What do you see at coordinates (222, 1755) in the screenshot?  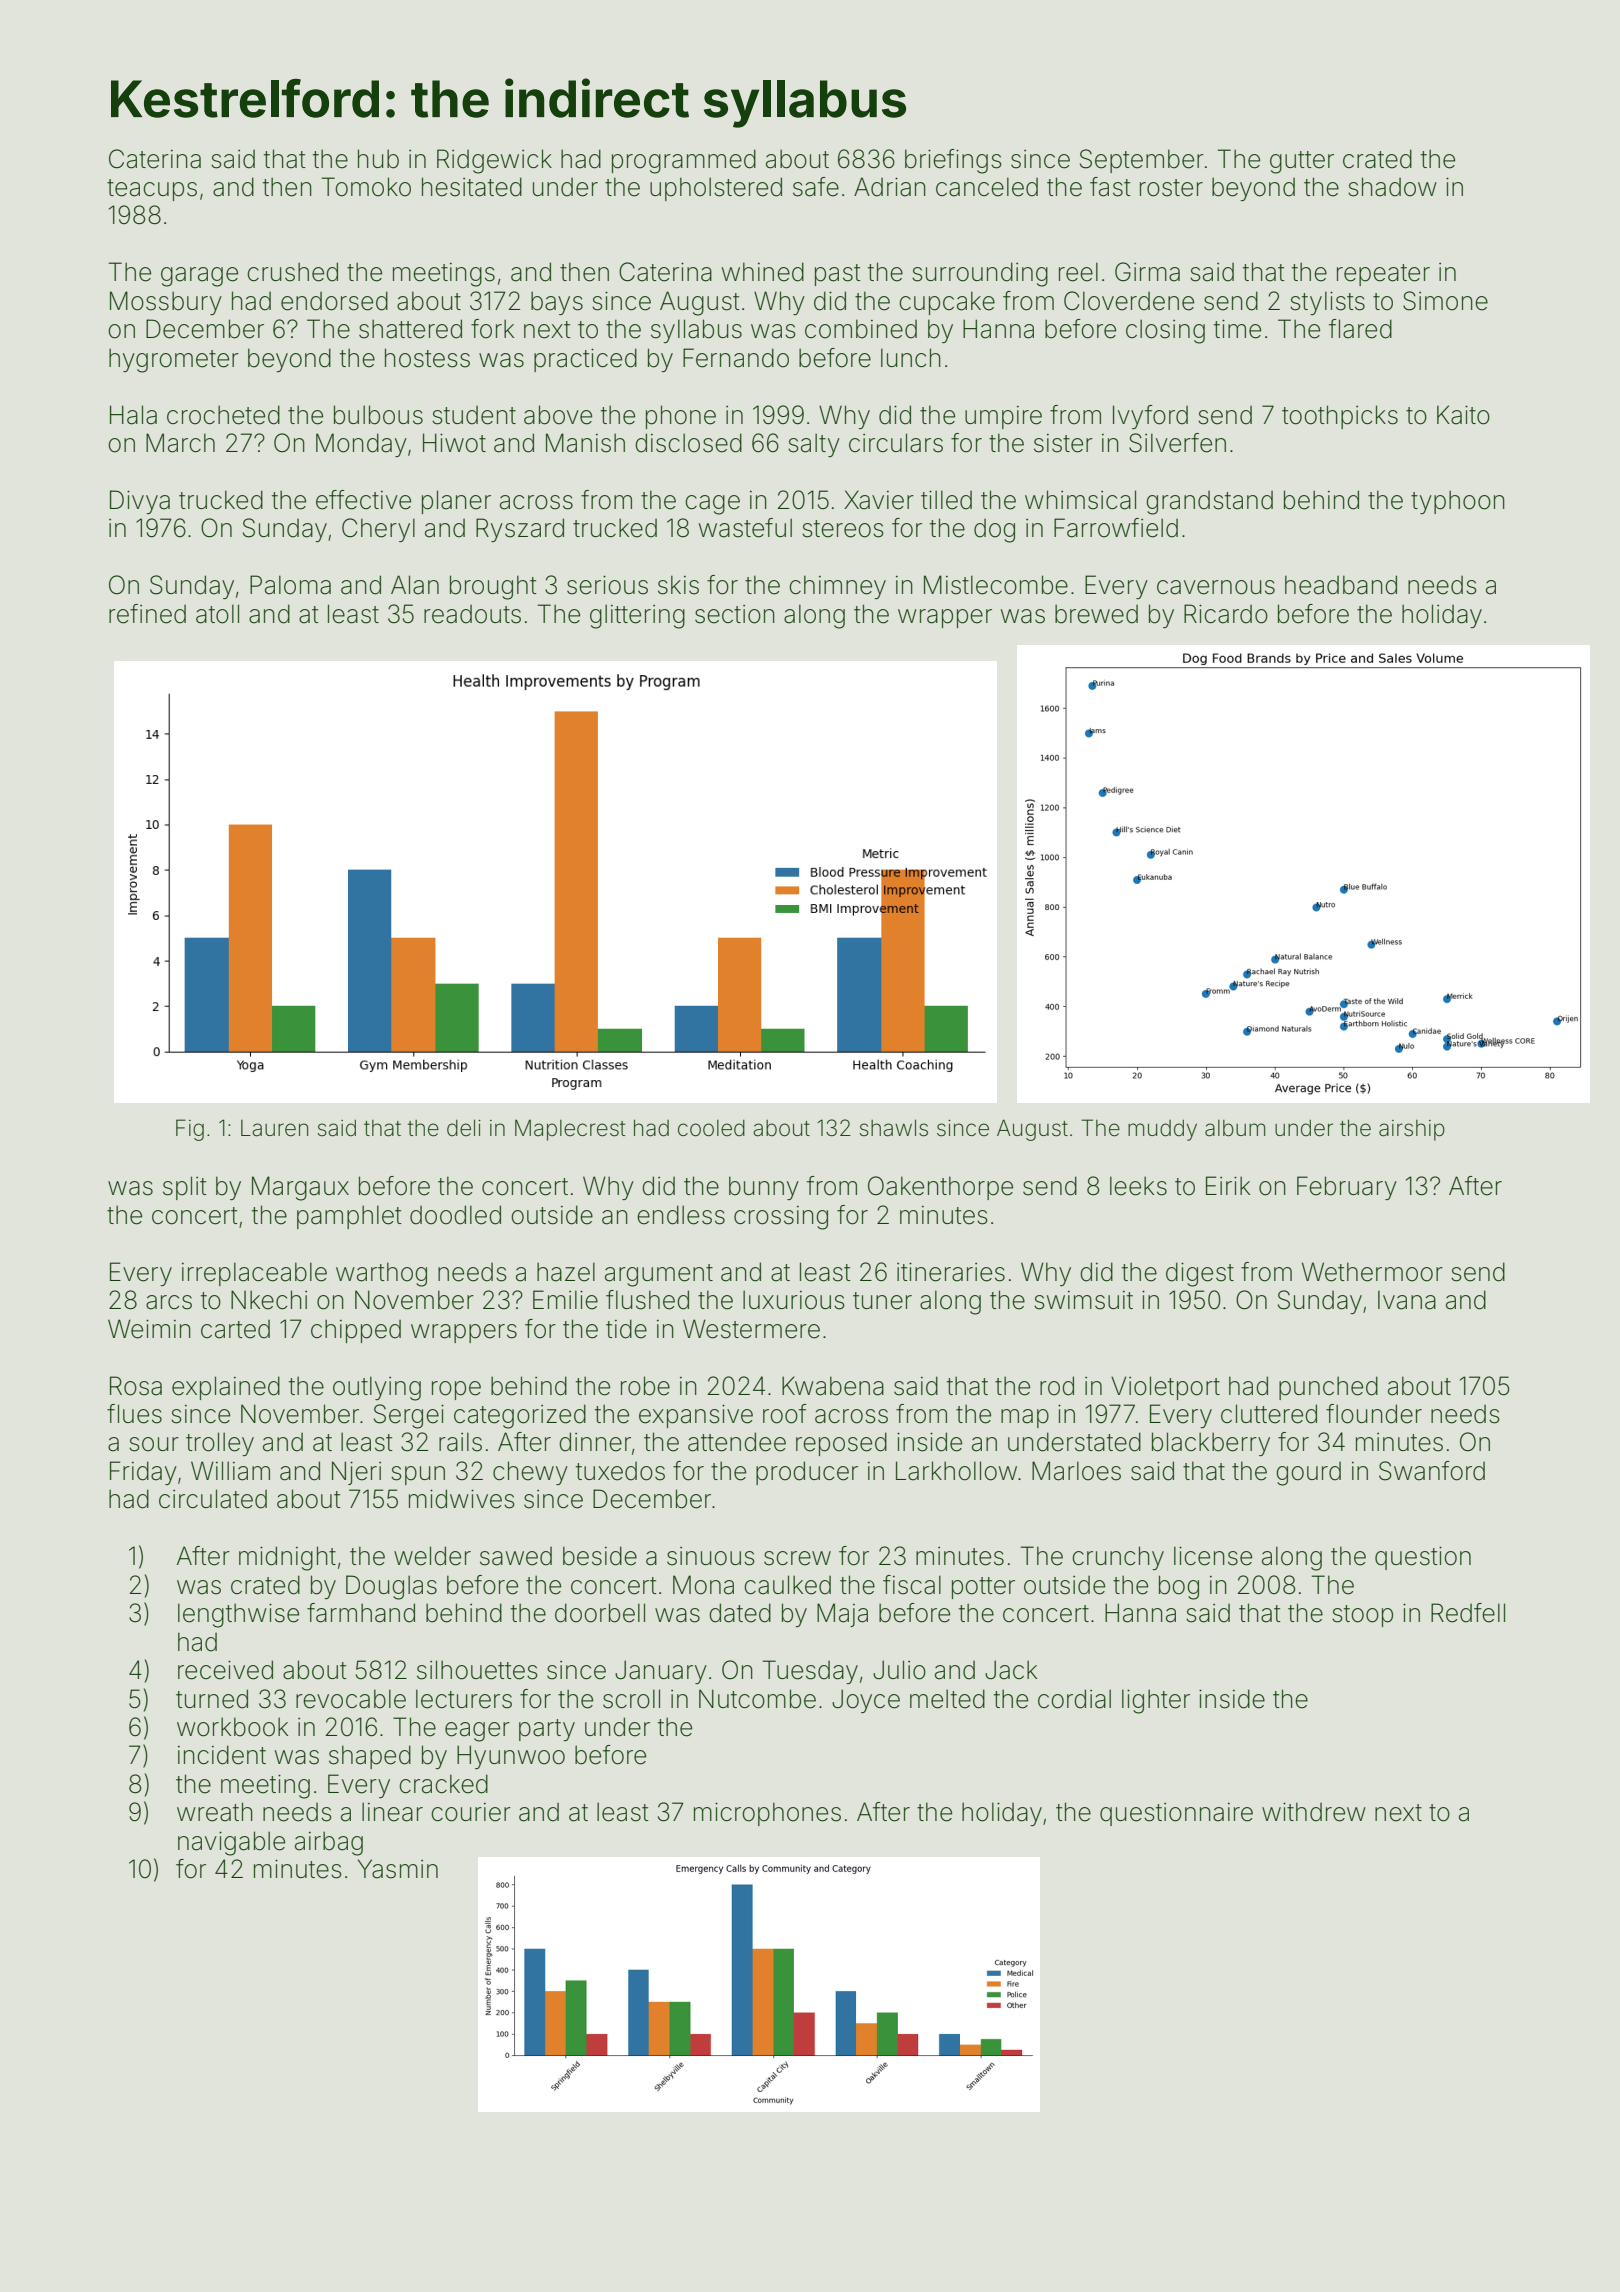 I see `incident` at bounding box center [222, 1755].
